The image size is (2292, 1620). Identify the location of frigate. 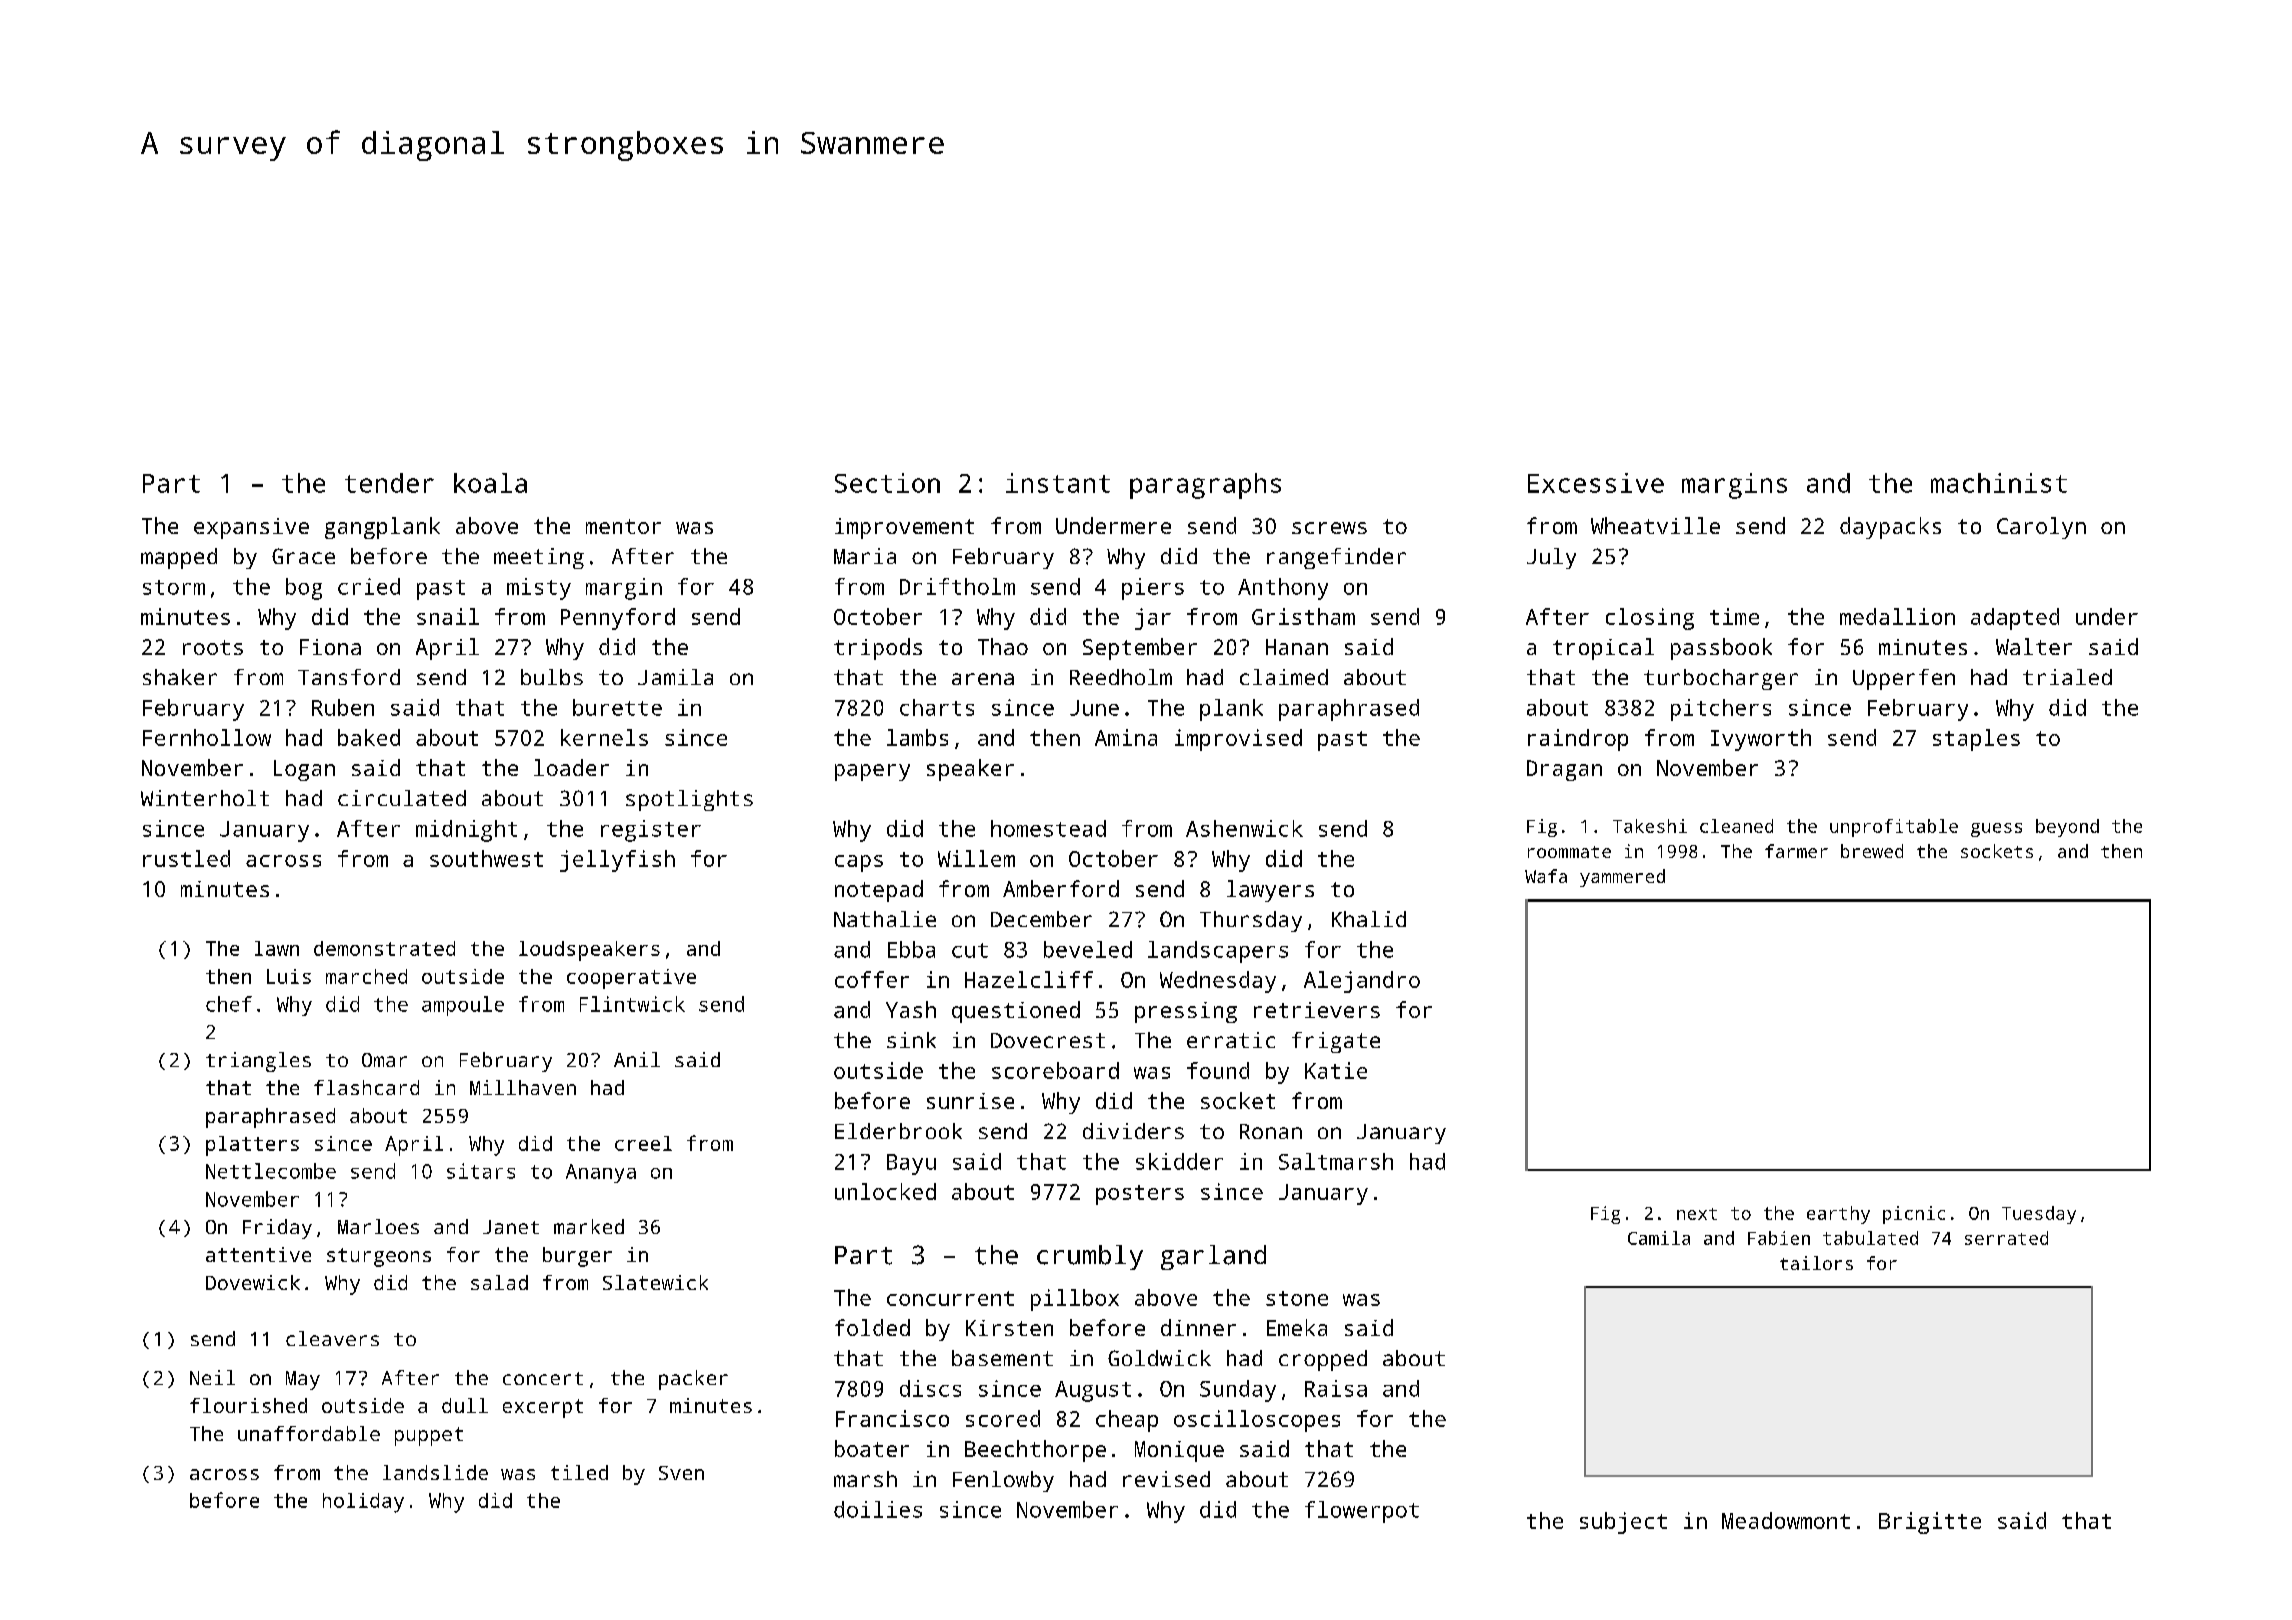
(1336, 1042).
